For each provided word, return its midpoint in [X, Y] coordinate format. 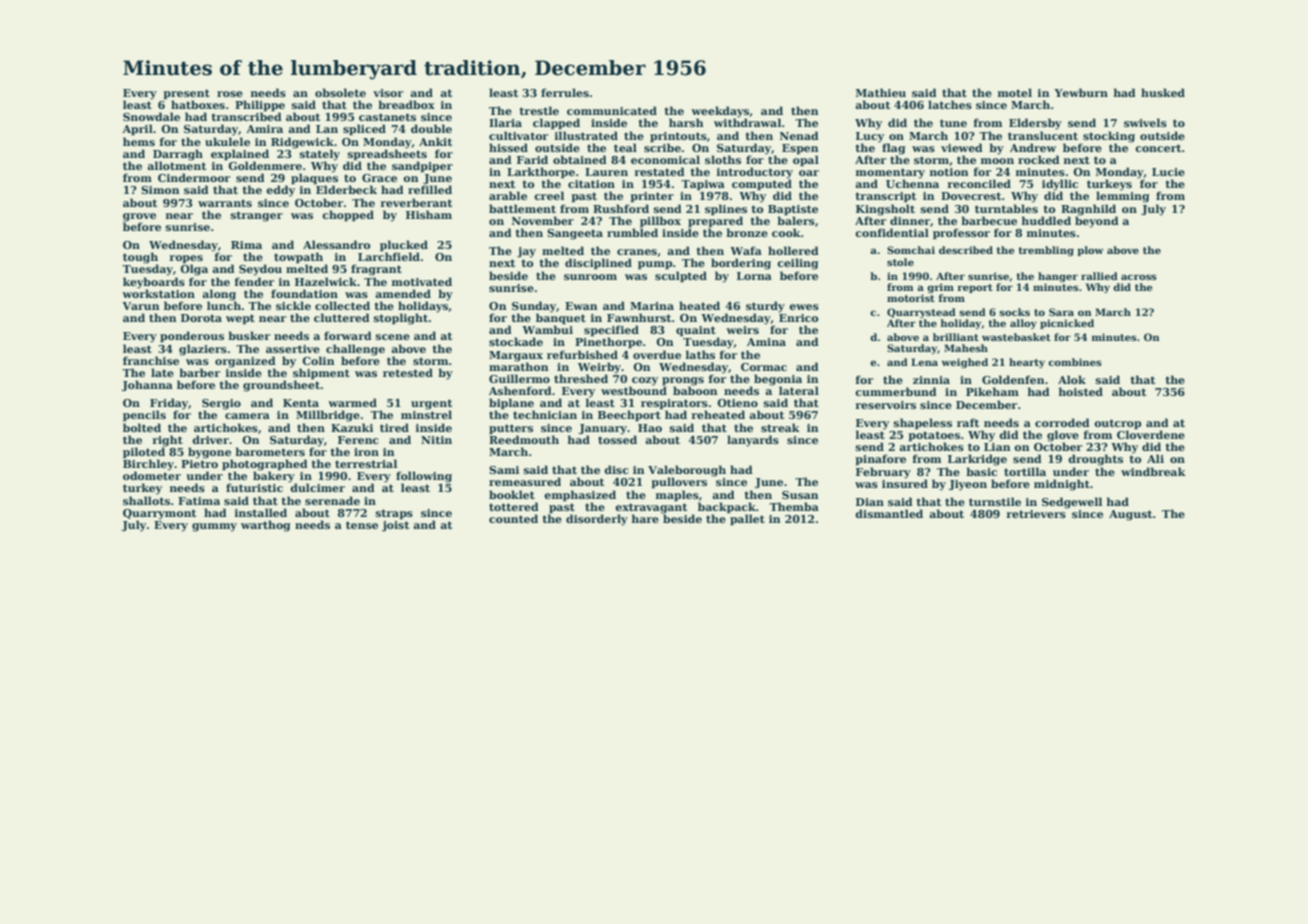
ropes [186, 259]
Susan [800, 495]
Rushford [621, 208]
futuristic [254, 487]
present [186, 94]
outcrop [1118, 424]
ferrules [565, 92]
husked [1163, 92]
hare [645, 518]
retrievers [1036, 514]
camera [247, 416]
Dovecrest [971, 196]
